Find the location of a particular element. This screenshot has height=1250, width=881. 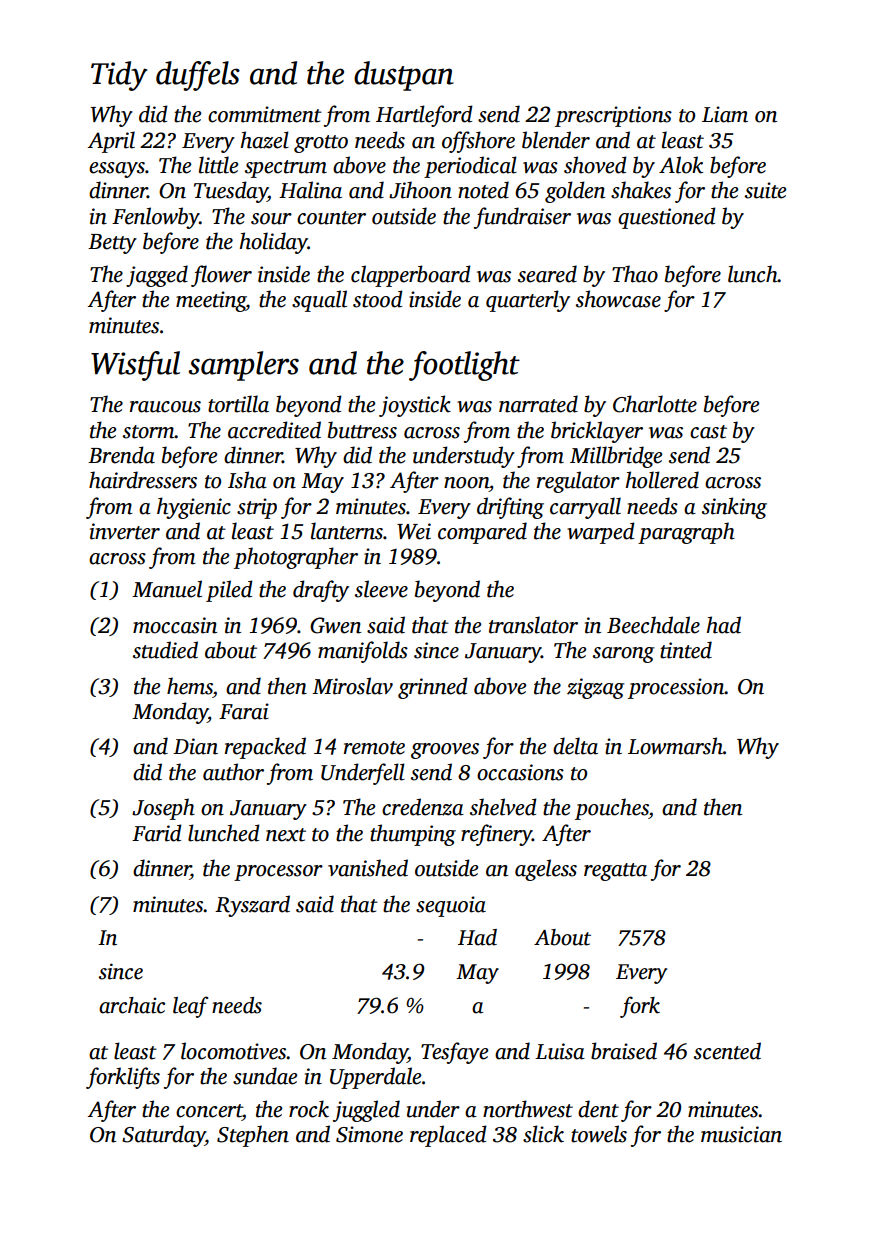

Farai is located at coordinates (244, 711).
